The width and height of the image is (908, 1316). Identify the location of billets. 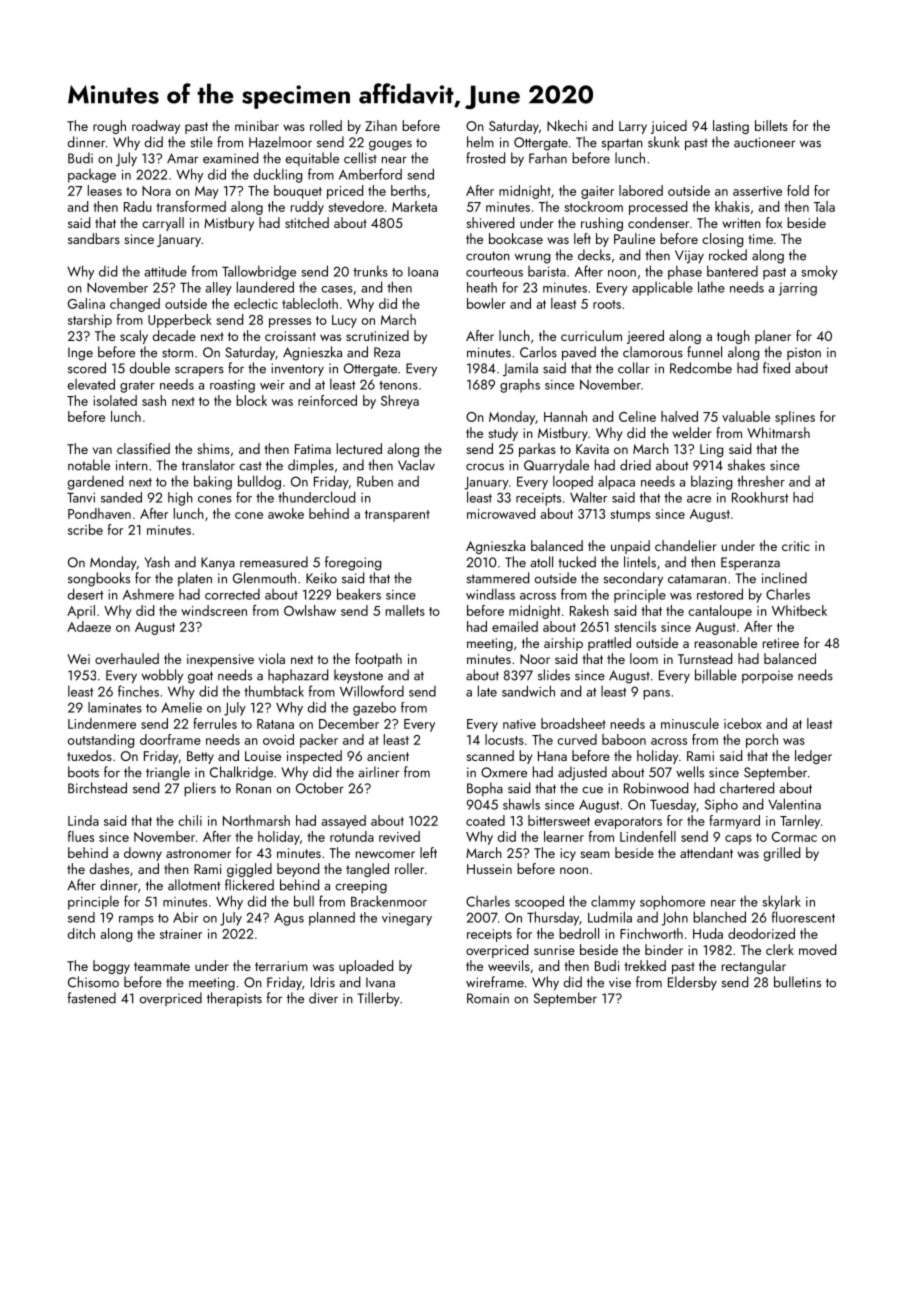
(771, 125).
